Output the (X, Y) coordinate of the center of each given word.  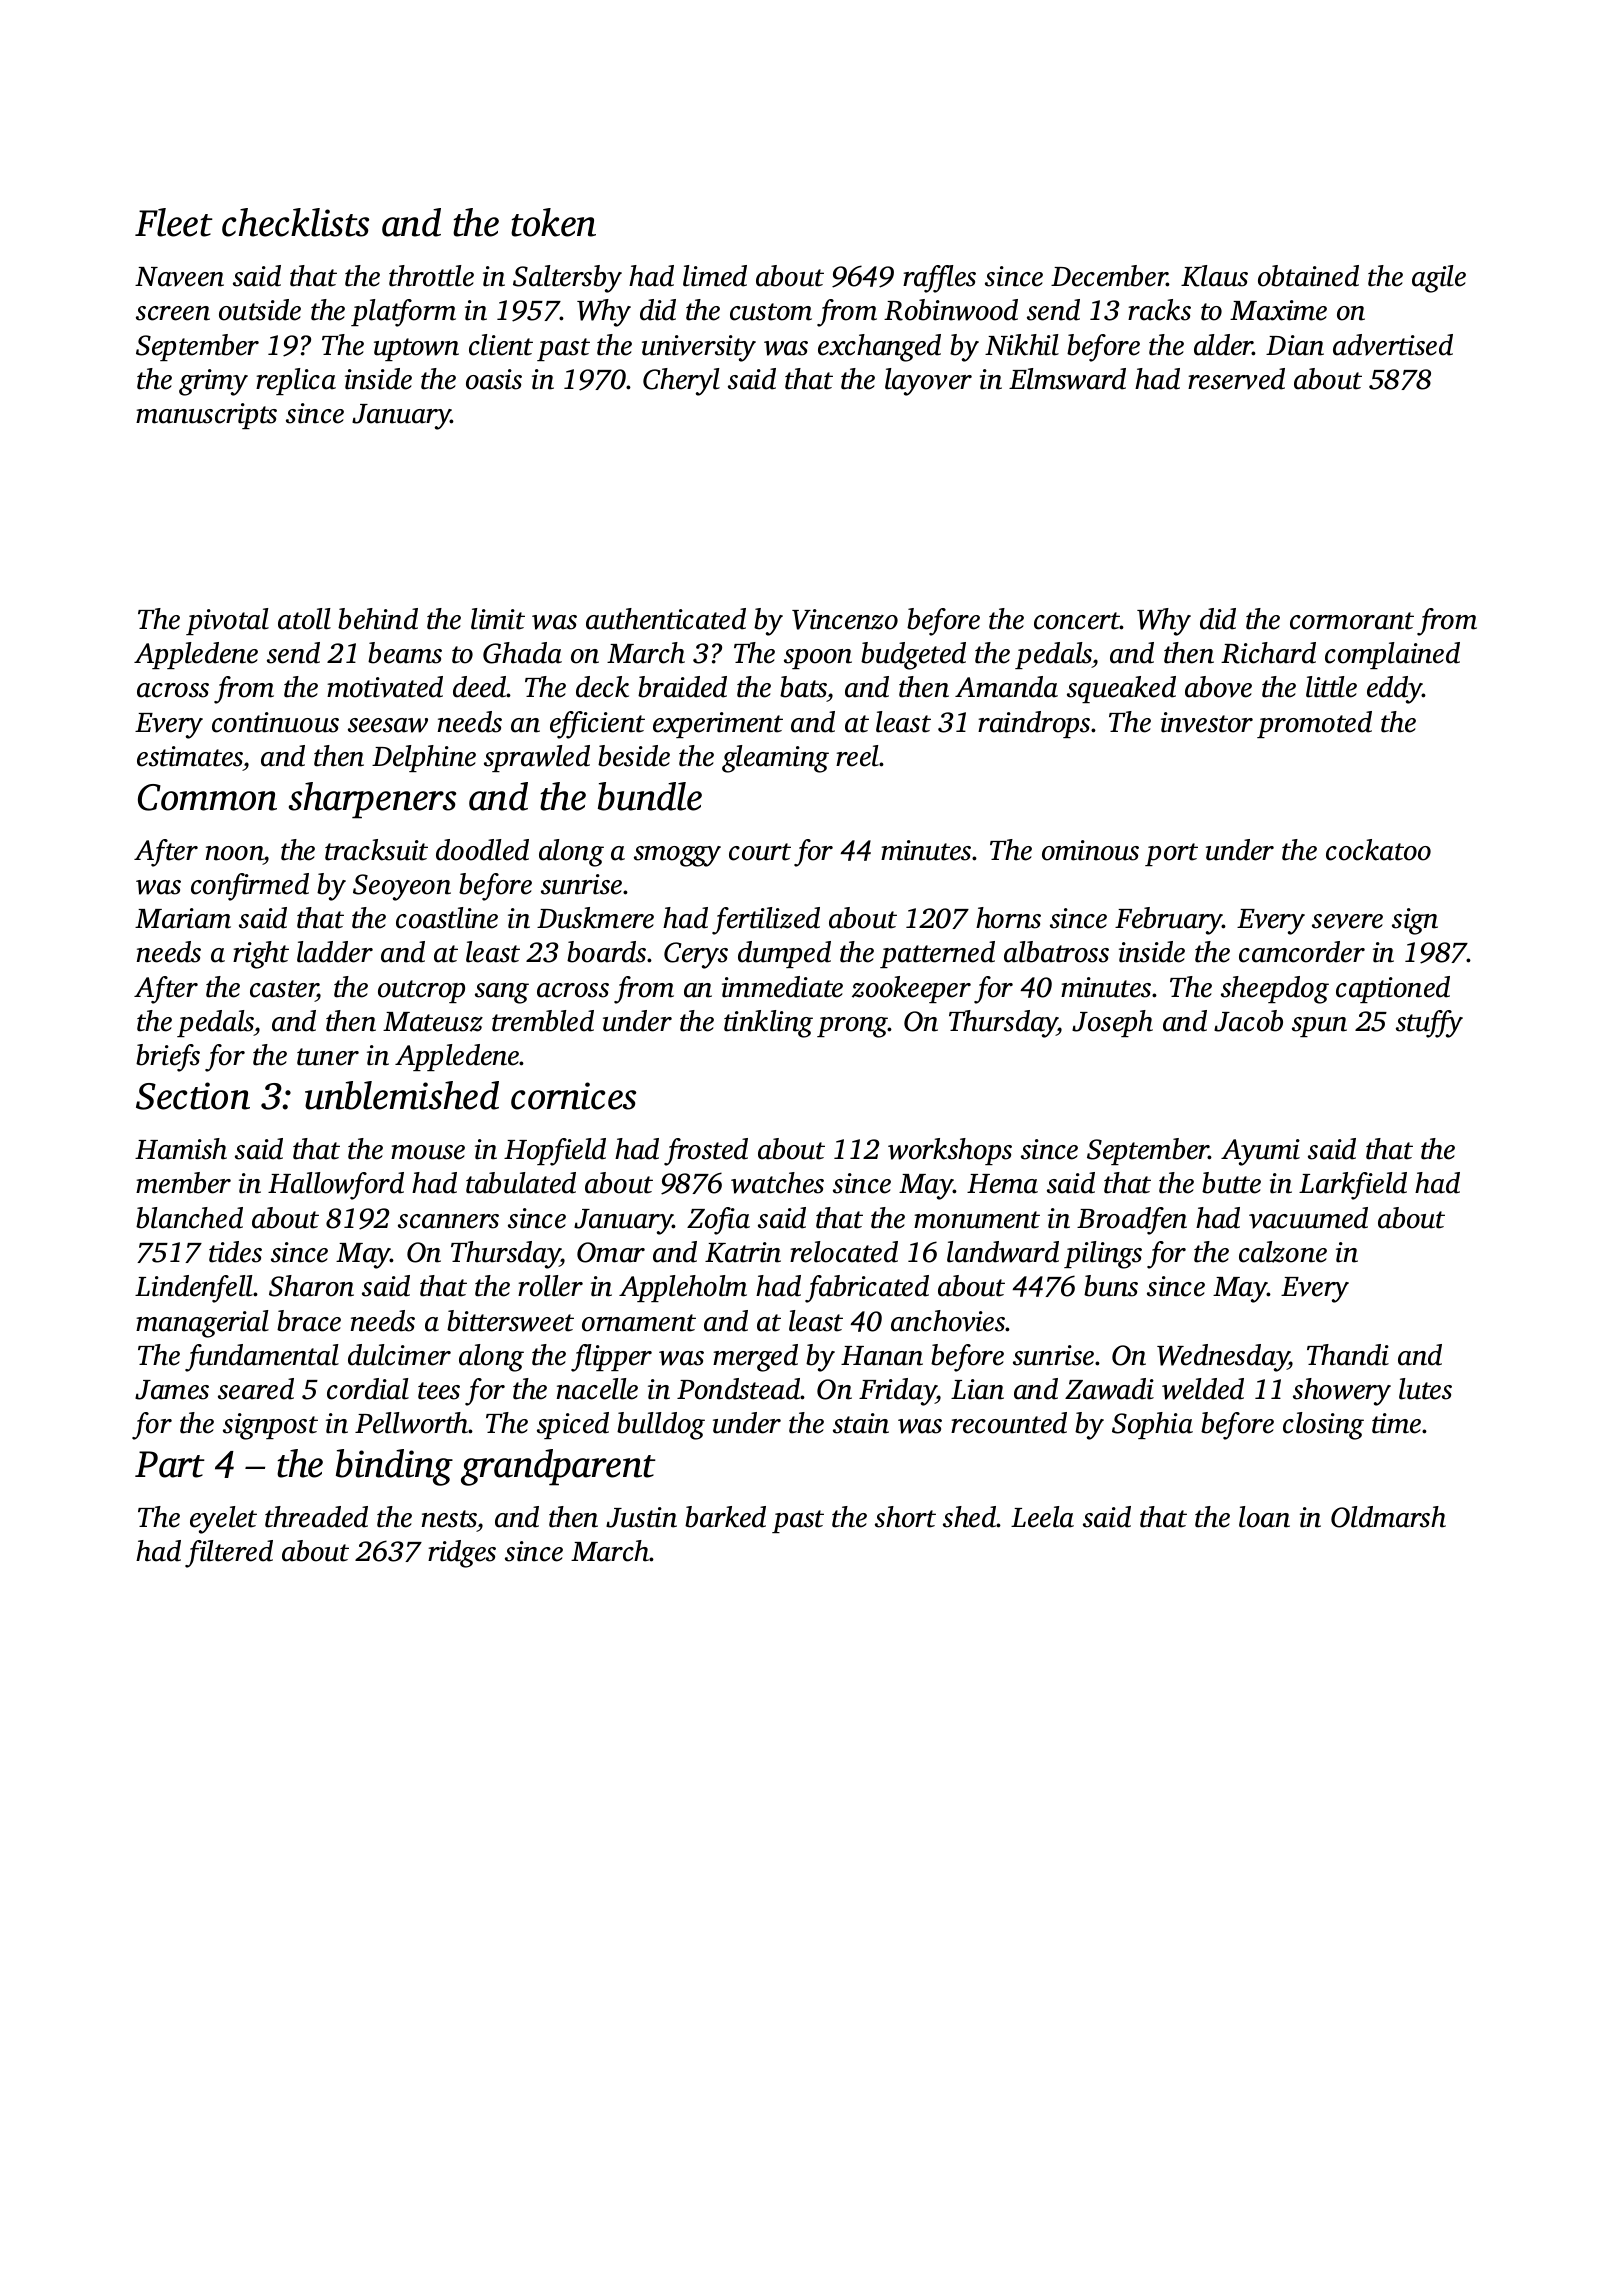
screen (173, 313)
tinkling (768, 1024)
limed (715, 276)
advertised (1393, 345)
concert (1077, 621)
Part (170, 1464)
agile (1439, 279)
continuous (275, 722)
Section (193, 1096)
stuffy (1429, 1024)
